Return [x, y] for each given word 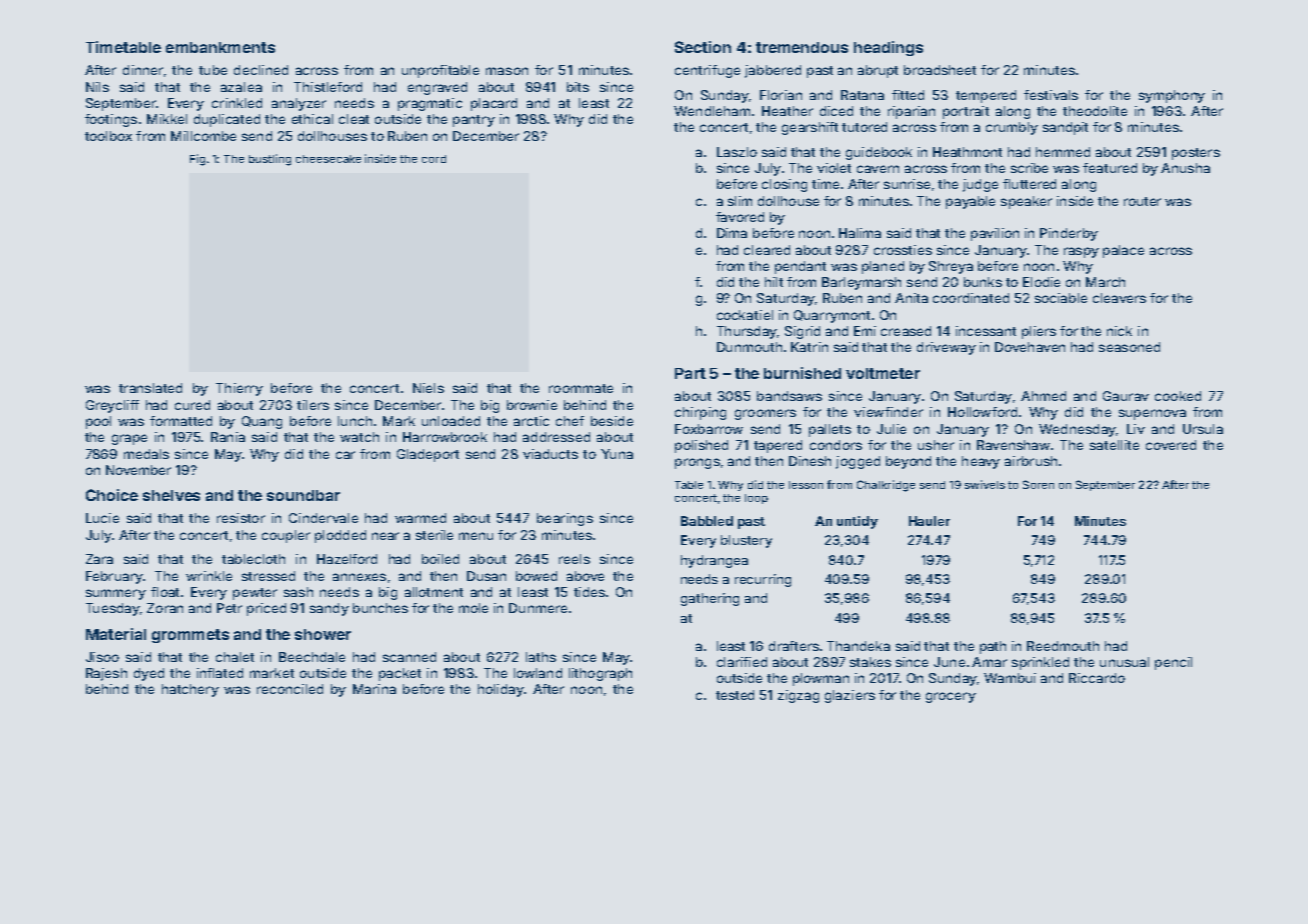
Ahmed [1043, 396]
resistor [241, 518]
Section [703, 47]
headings [888, 48]
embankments [220, 47]
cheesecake [328, 159]
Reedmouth [1063, 646]
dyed [149, 674]
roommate [581, 388]
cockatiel [745, 315]
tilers [313, 405]
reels [574, 559]
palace [1123, 251]
